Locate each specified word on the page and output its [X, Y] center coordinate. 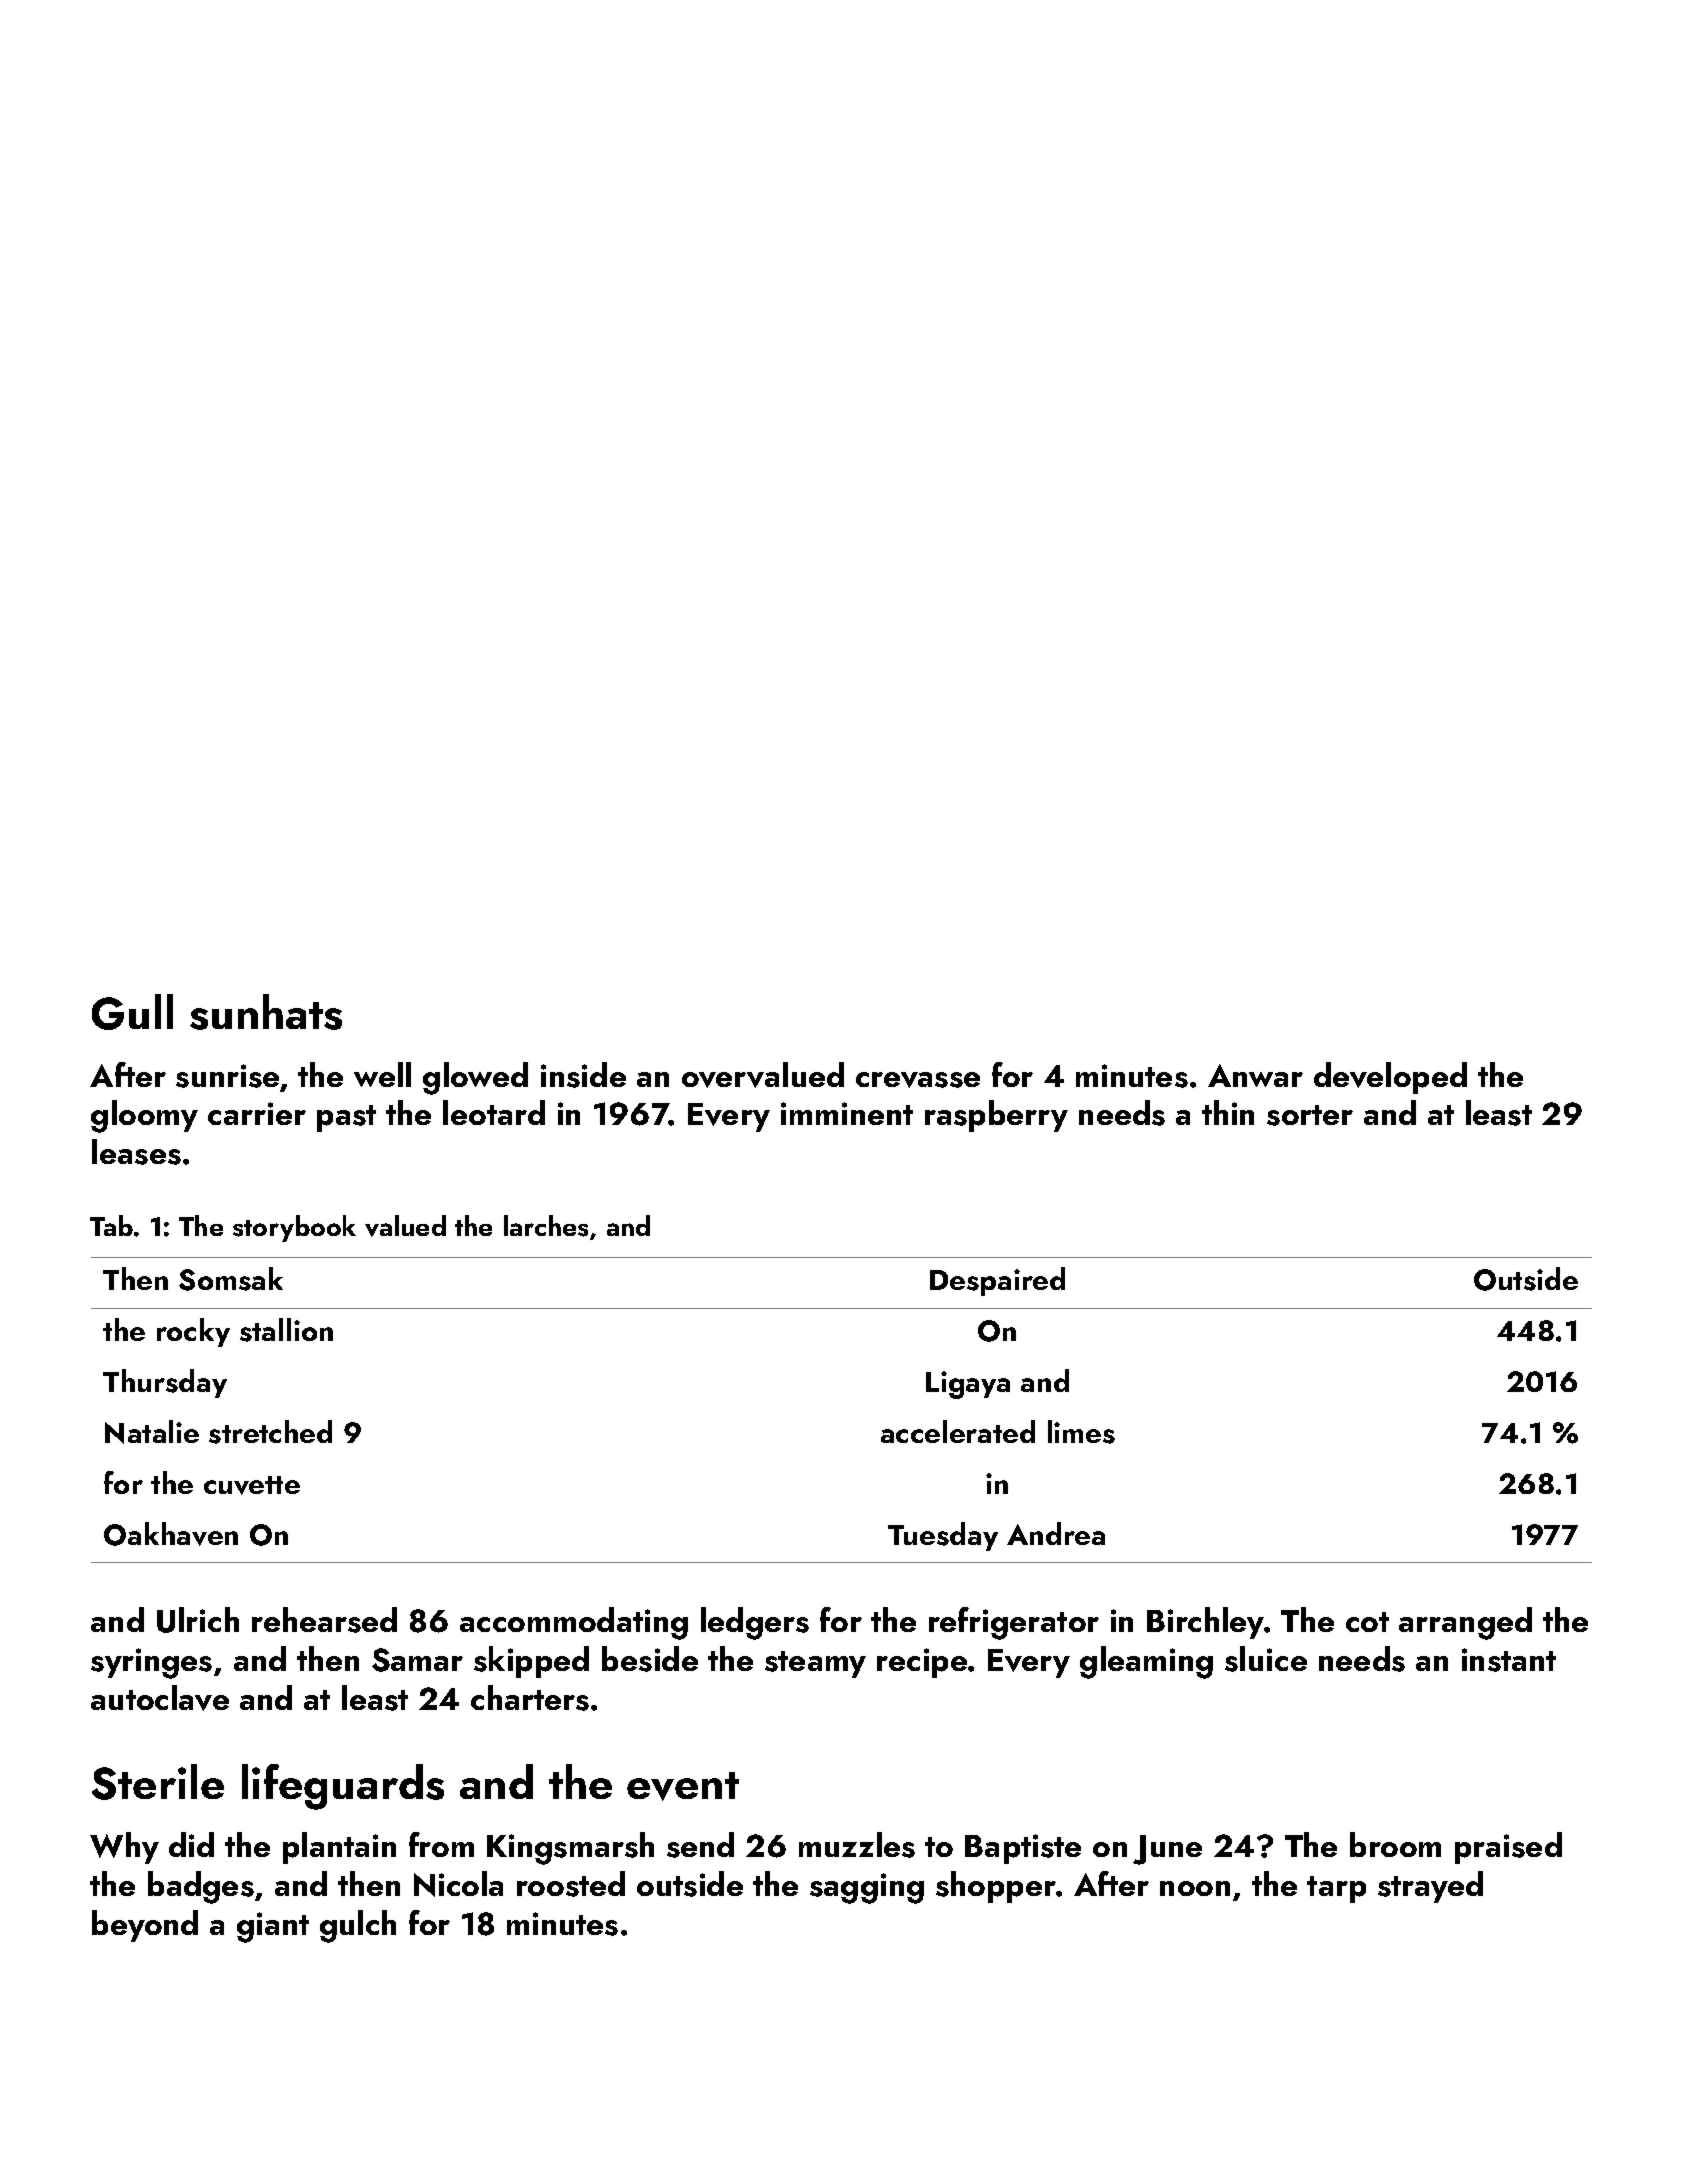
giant [273, 1927]
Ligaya [968, 1385]
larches [546, 1226]
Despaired [997, 1281]
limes [1081, 1432]
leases [136, 1152]
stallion [286, 1330]
